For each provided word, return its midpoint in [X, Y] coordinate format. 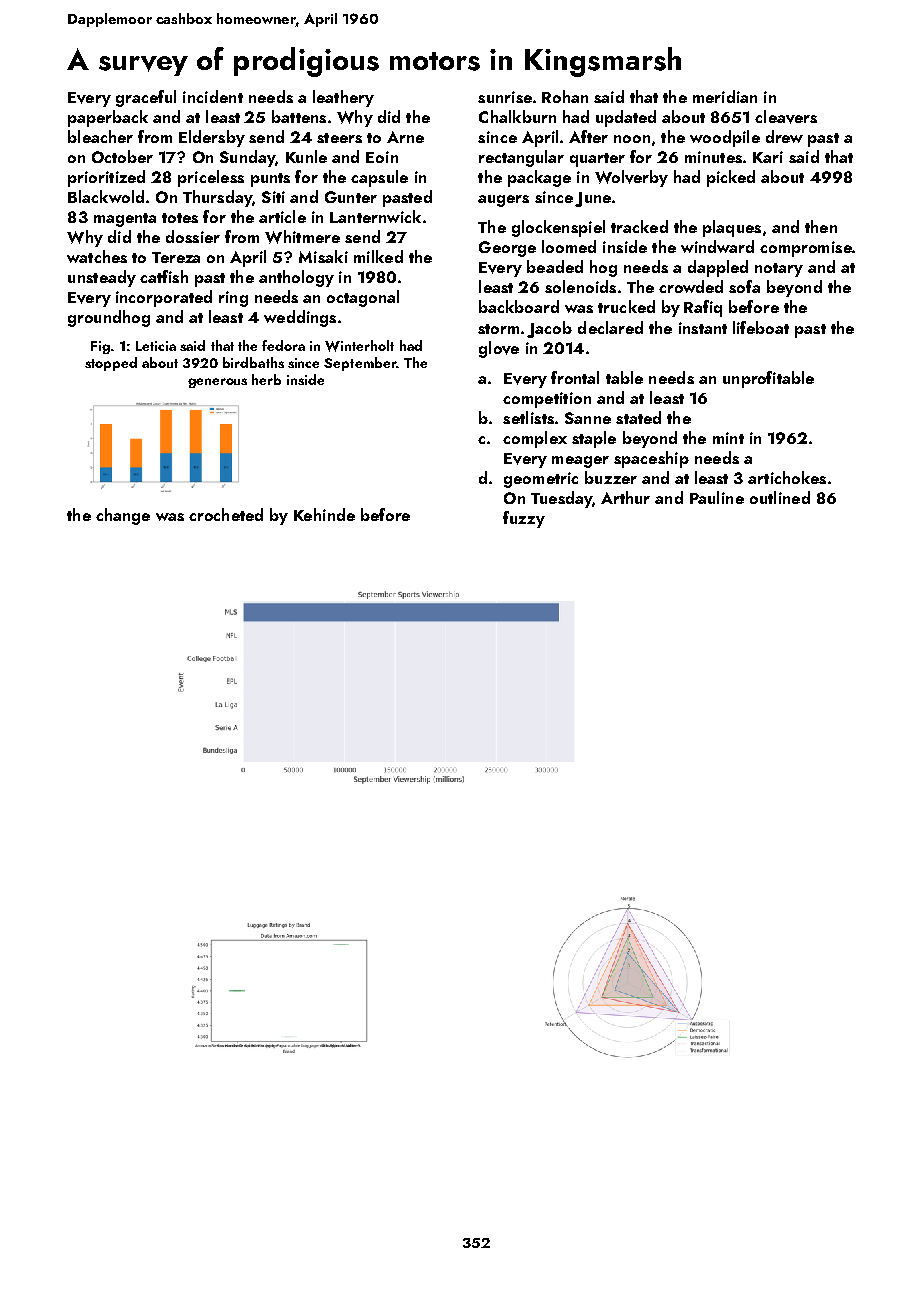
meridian [725, 96]
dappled [718, 268]
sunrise [505, 97]
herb [266, 379]
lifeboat [761, 327]
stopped [111, 364]
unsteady [102, 278]
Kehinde [324, 514]
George [507, 249]
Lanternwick [375, 216]
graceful [146, 98]
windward [717, 246]
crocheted [226, 514]
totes [180, 218]
